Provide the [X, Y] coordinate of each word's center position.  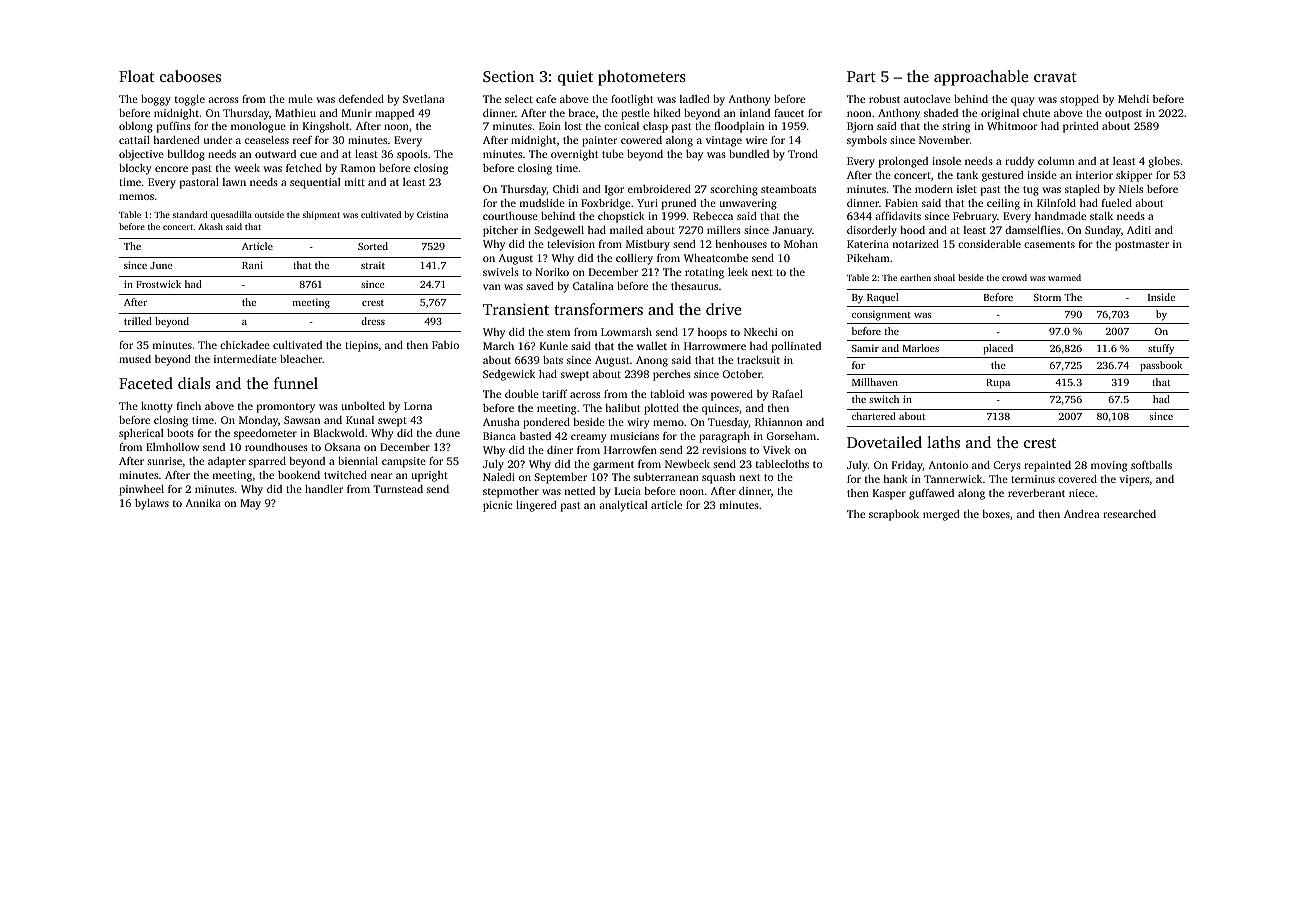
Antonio [948, 465]
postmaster [1142, 246]
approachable [981, 78]
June [161, 265]
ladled [695, 99]
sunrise [164, 461]
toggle [190, 100]
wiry [638, 423]
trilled [138, 321]
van [492, 287]
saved [540, 286]
